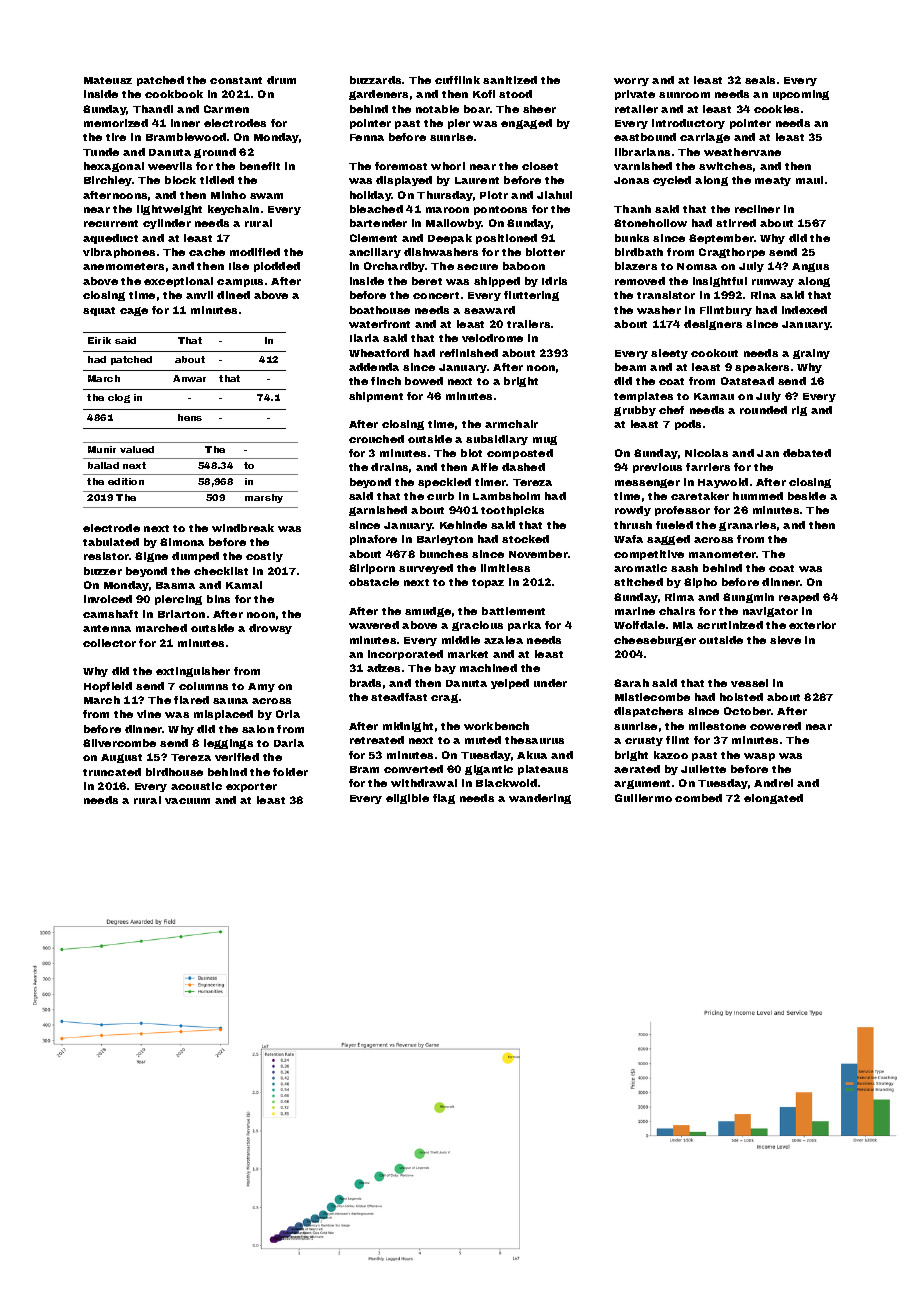  What do you see at coordinates (378, 223) in the page?
I see `bartender` at bounding box center [378, 223].
